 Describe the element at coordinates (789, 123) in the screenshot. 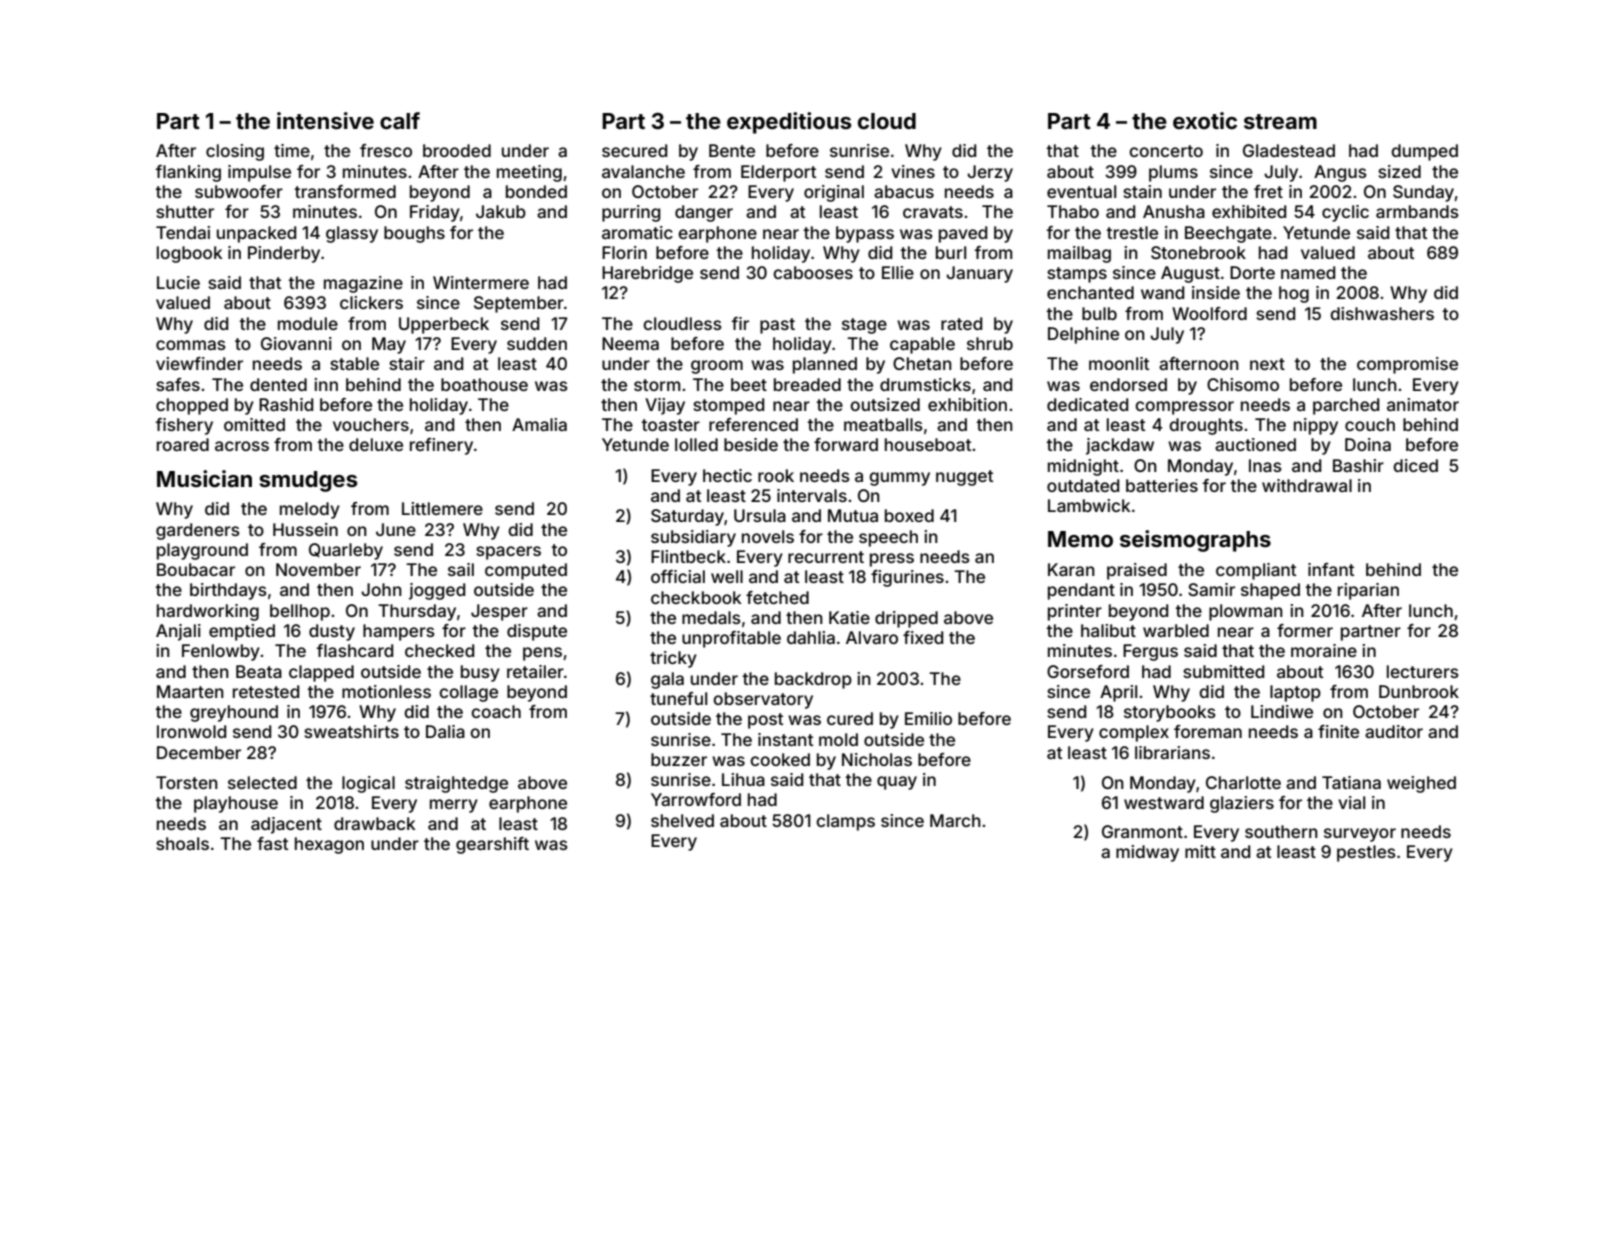

I see `expeditious` at that location.
